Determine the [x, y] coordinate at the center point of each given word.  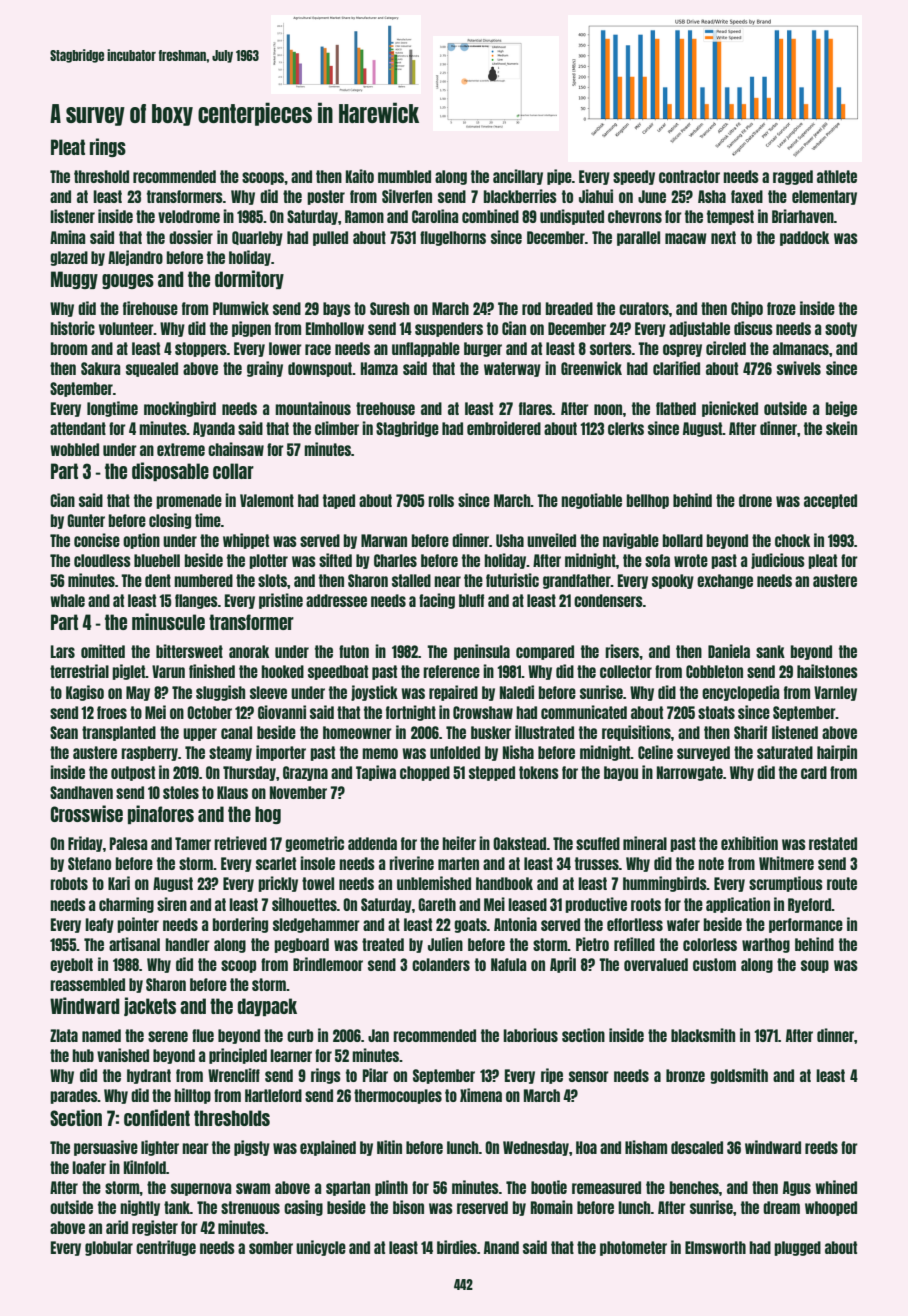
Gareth [437, 904]
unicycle [321, 1248]
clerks [626, 428]
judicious [778, 561]
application [738, 905]
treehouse [385, 408]
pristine [281, 601]
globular [109, 1248]
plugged [797, 1248]
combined [490, 216]
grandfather [577, 581]
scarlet [276, 863]
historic [72, 328]
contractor [689, 176]
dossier [191, 237]
